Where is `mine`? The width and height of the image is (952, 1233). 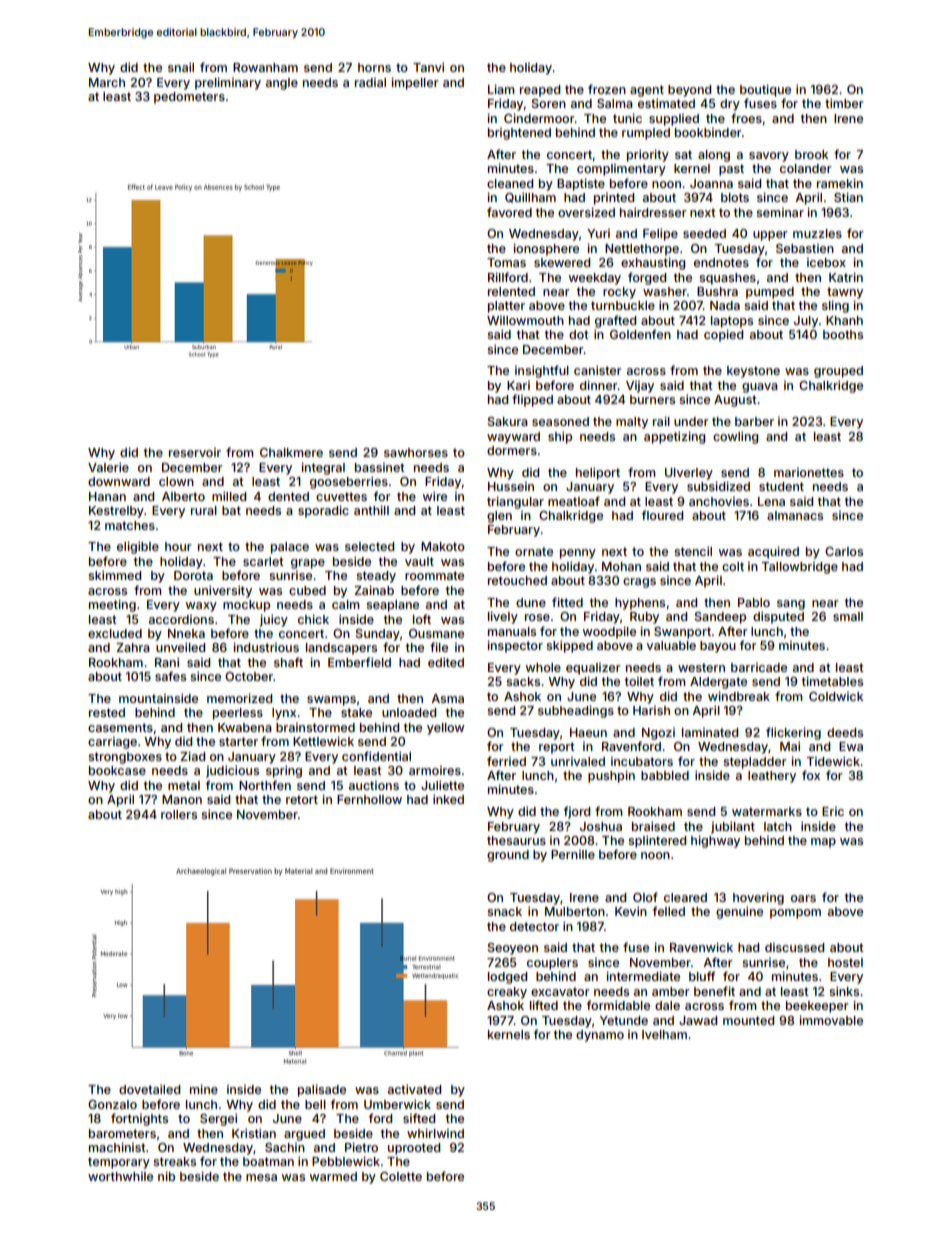 mine is located at coordinates (204, 1089).
